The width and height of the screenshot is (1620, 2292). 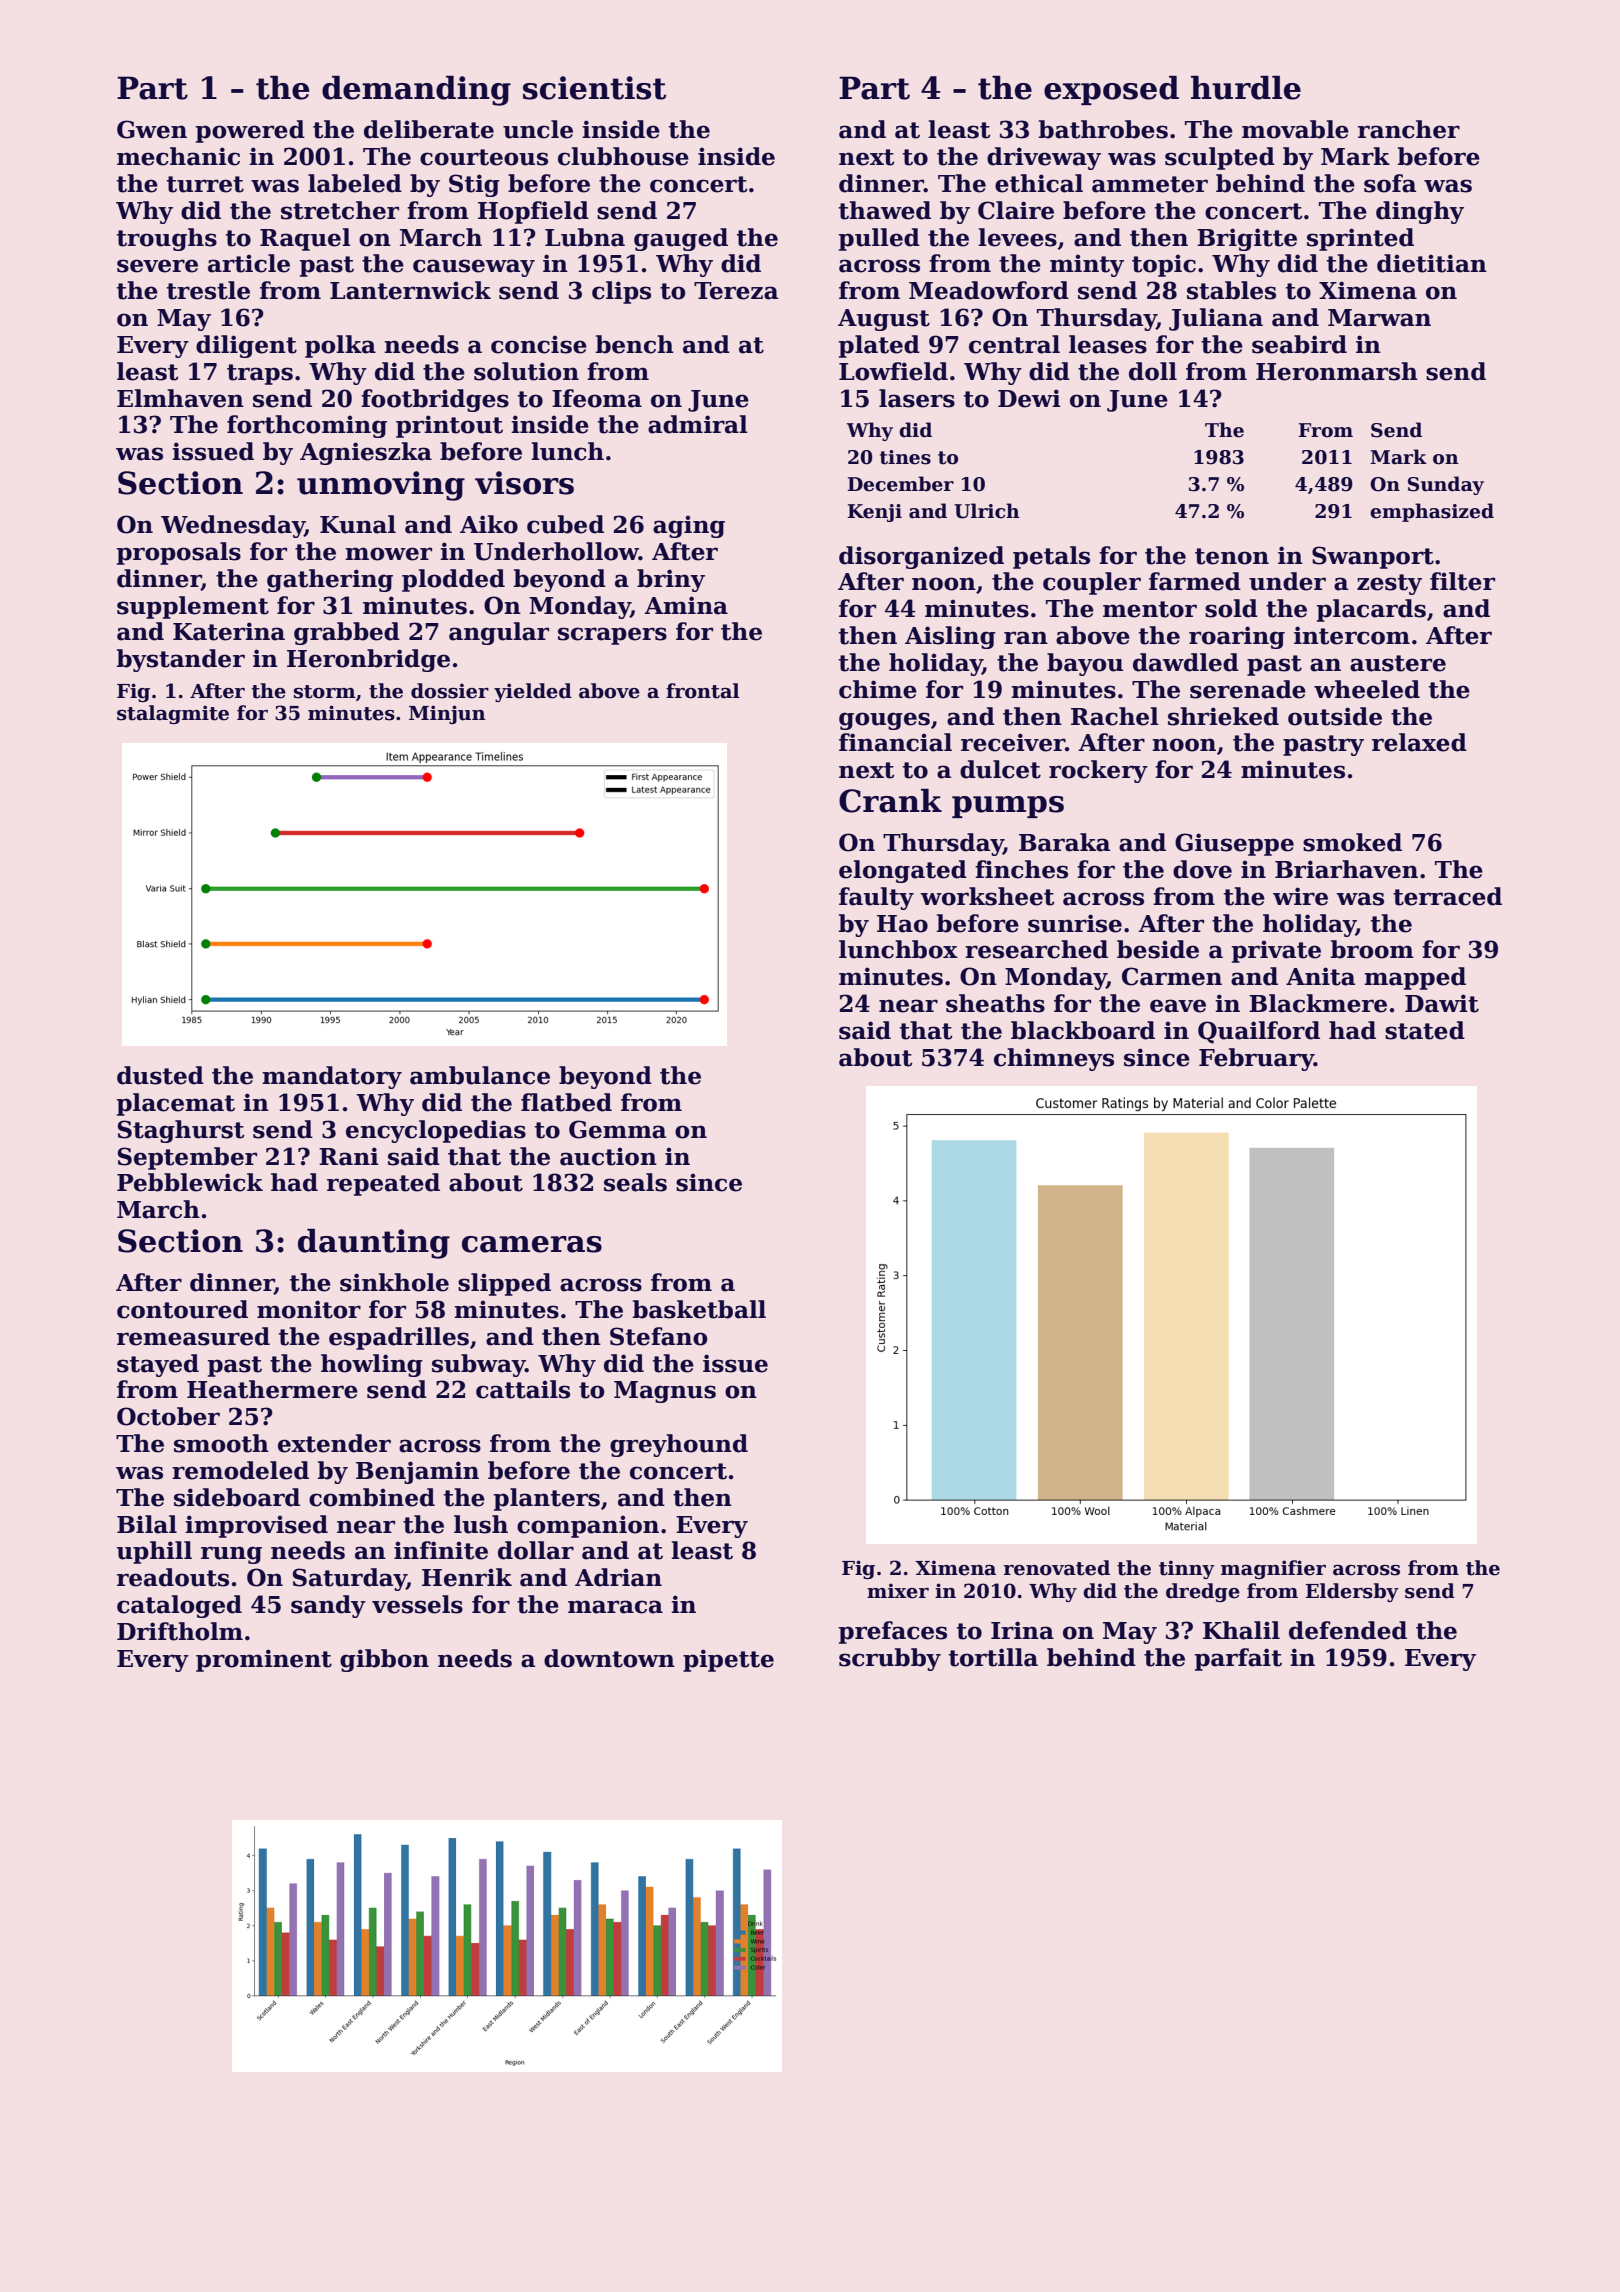 What do you see at coordinates (499, 633) in the screenshot?
I see `angular` at bounding box center [499, 633].
